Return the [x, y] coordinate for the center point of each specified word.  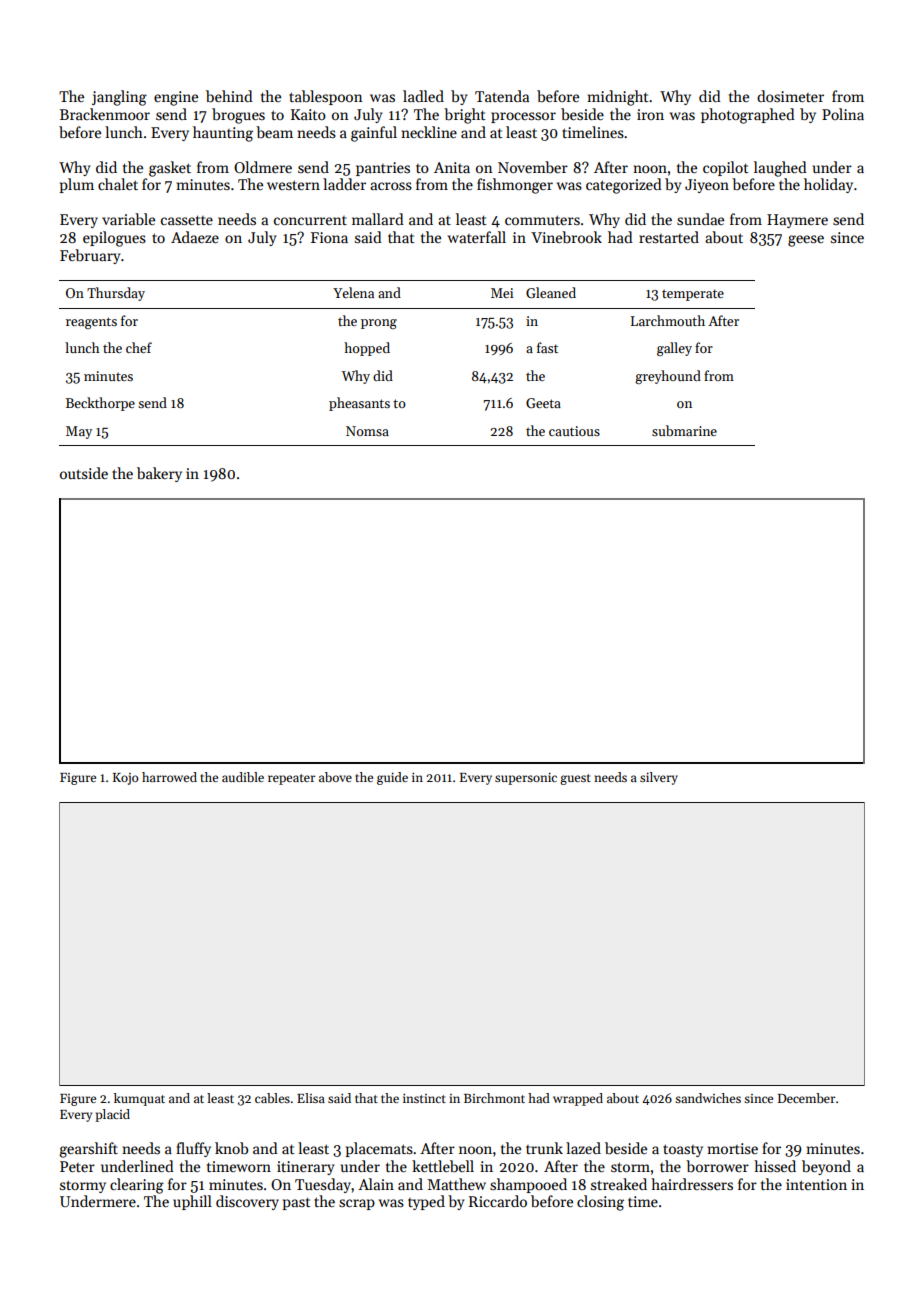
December [806, 1098]
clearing [137, 1186]
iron [650, 114]
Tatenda [502, 96]
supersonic [526, 778]
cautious [574, 431]
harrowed [169, 777]
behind [229, 96]
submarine [684, 430]
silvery [659, 778]
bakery [159, 474]
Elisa [311, 1098]
